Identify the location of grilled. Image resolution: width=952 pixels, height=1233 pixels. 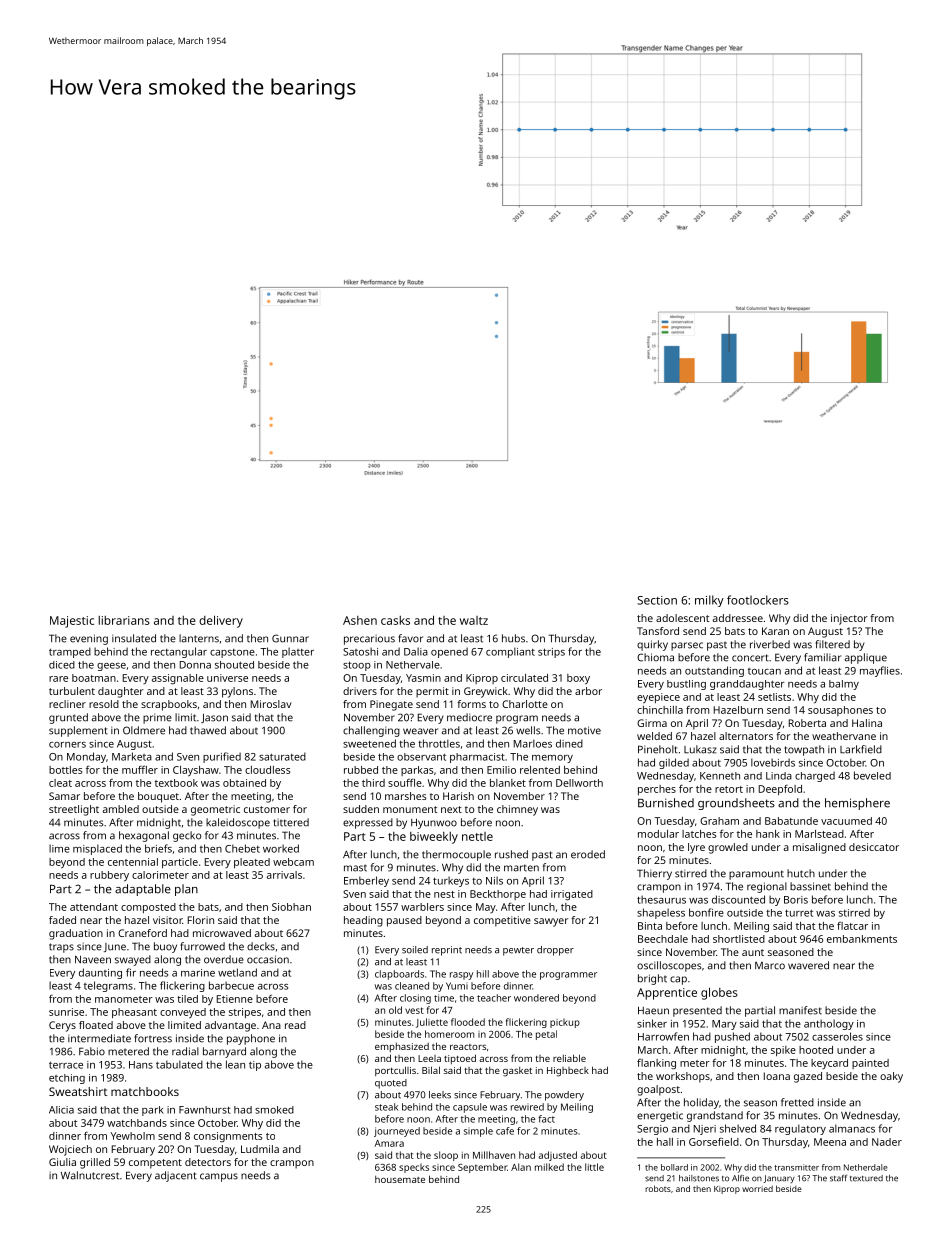
(95, 1163).
